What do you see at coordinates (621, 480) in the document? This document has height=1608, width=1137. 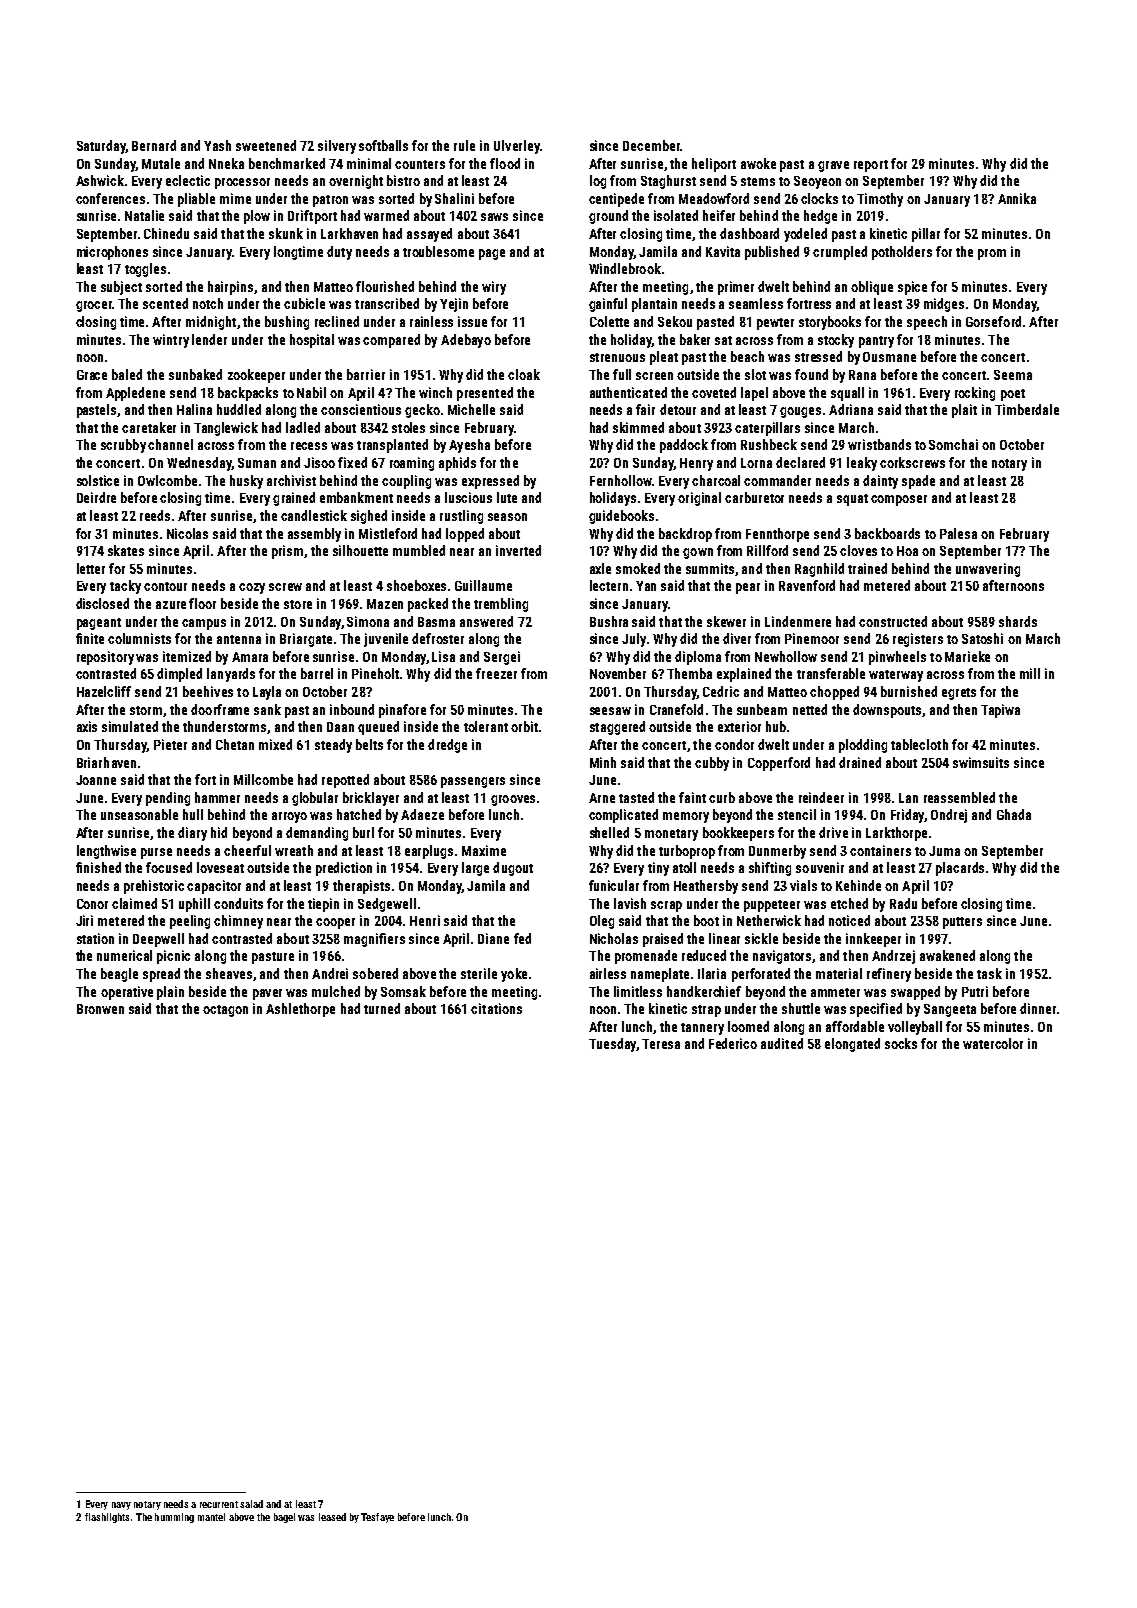 I see `Fernhollow` at bounding box center [621, 480].
